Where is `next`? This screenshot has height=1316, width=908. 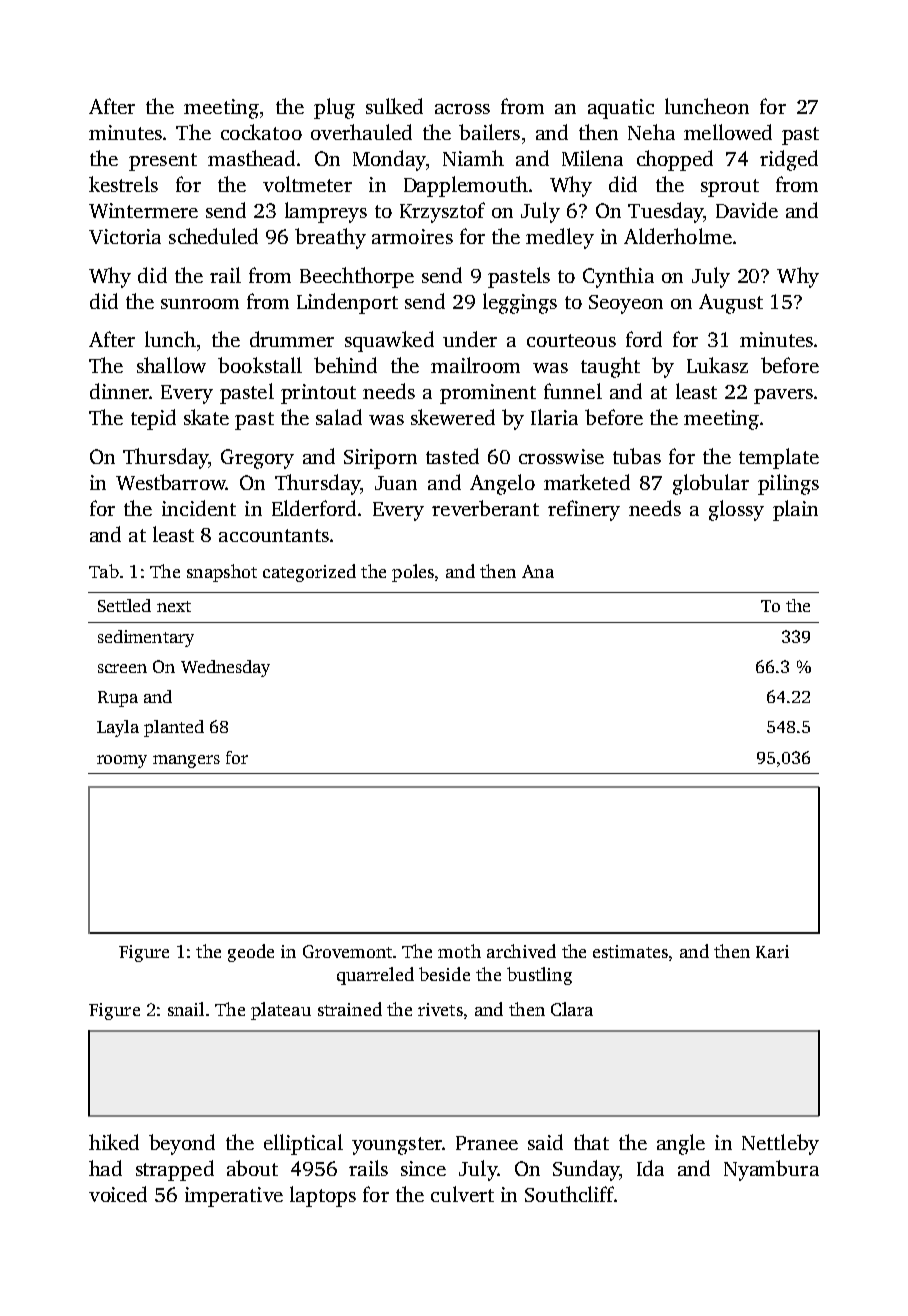 next is located at coordinates (174, 606).
